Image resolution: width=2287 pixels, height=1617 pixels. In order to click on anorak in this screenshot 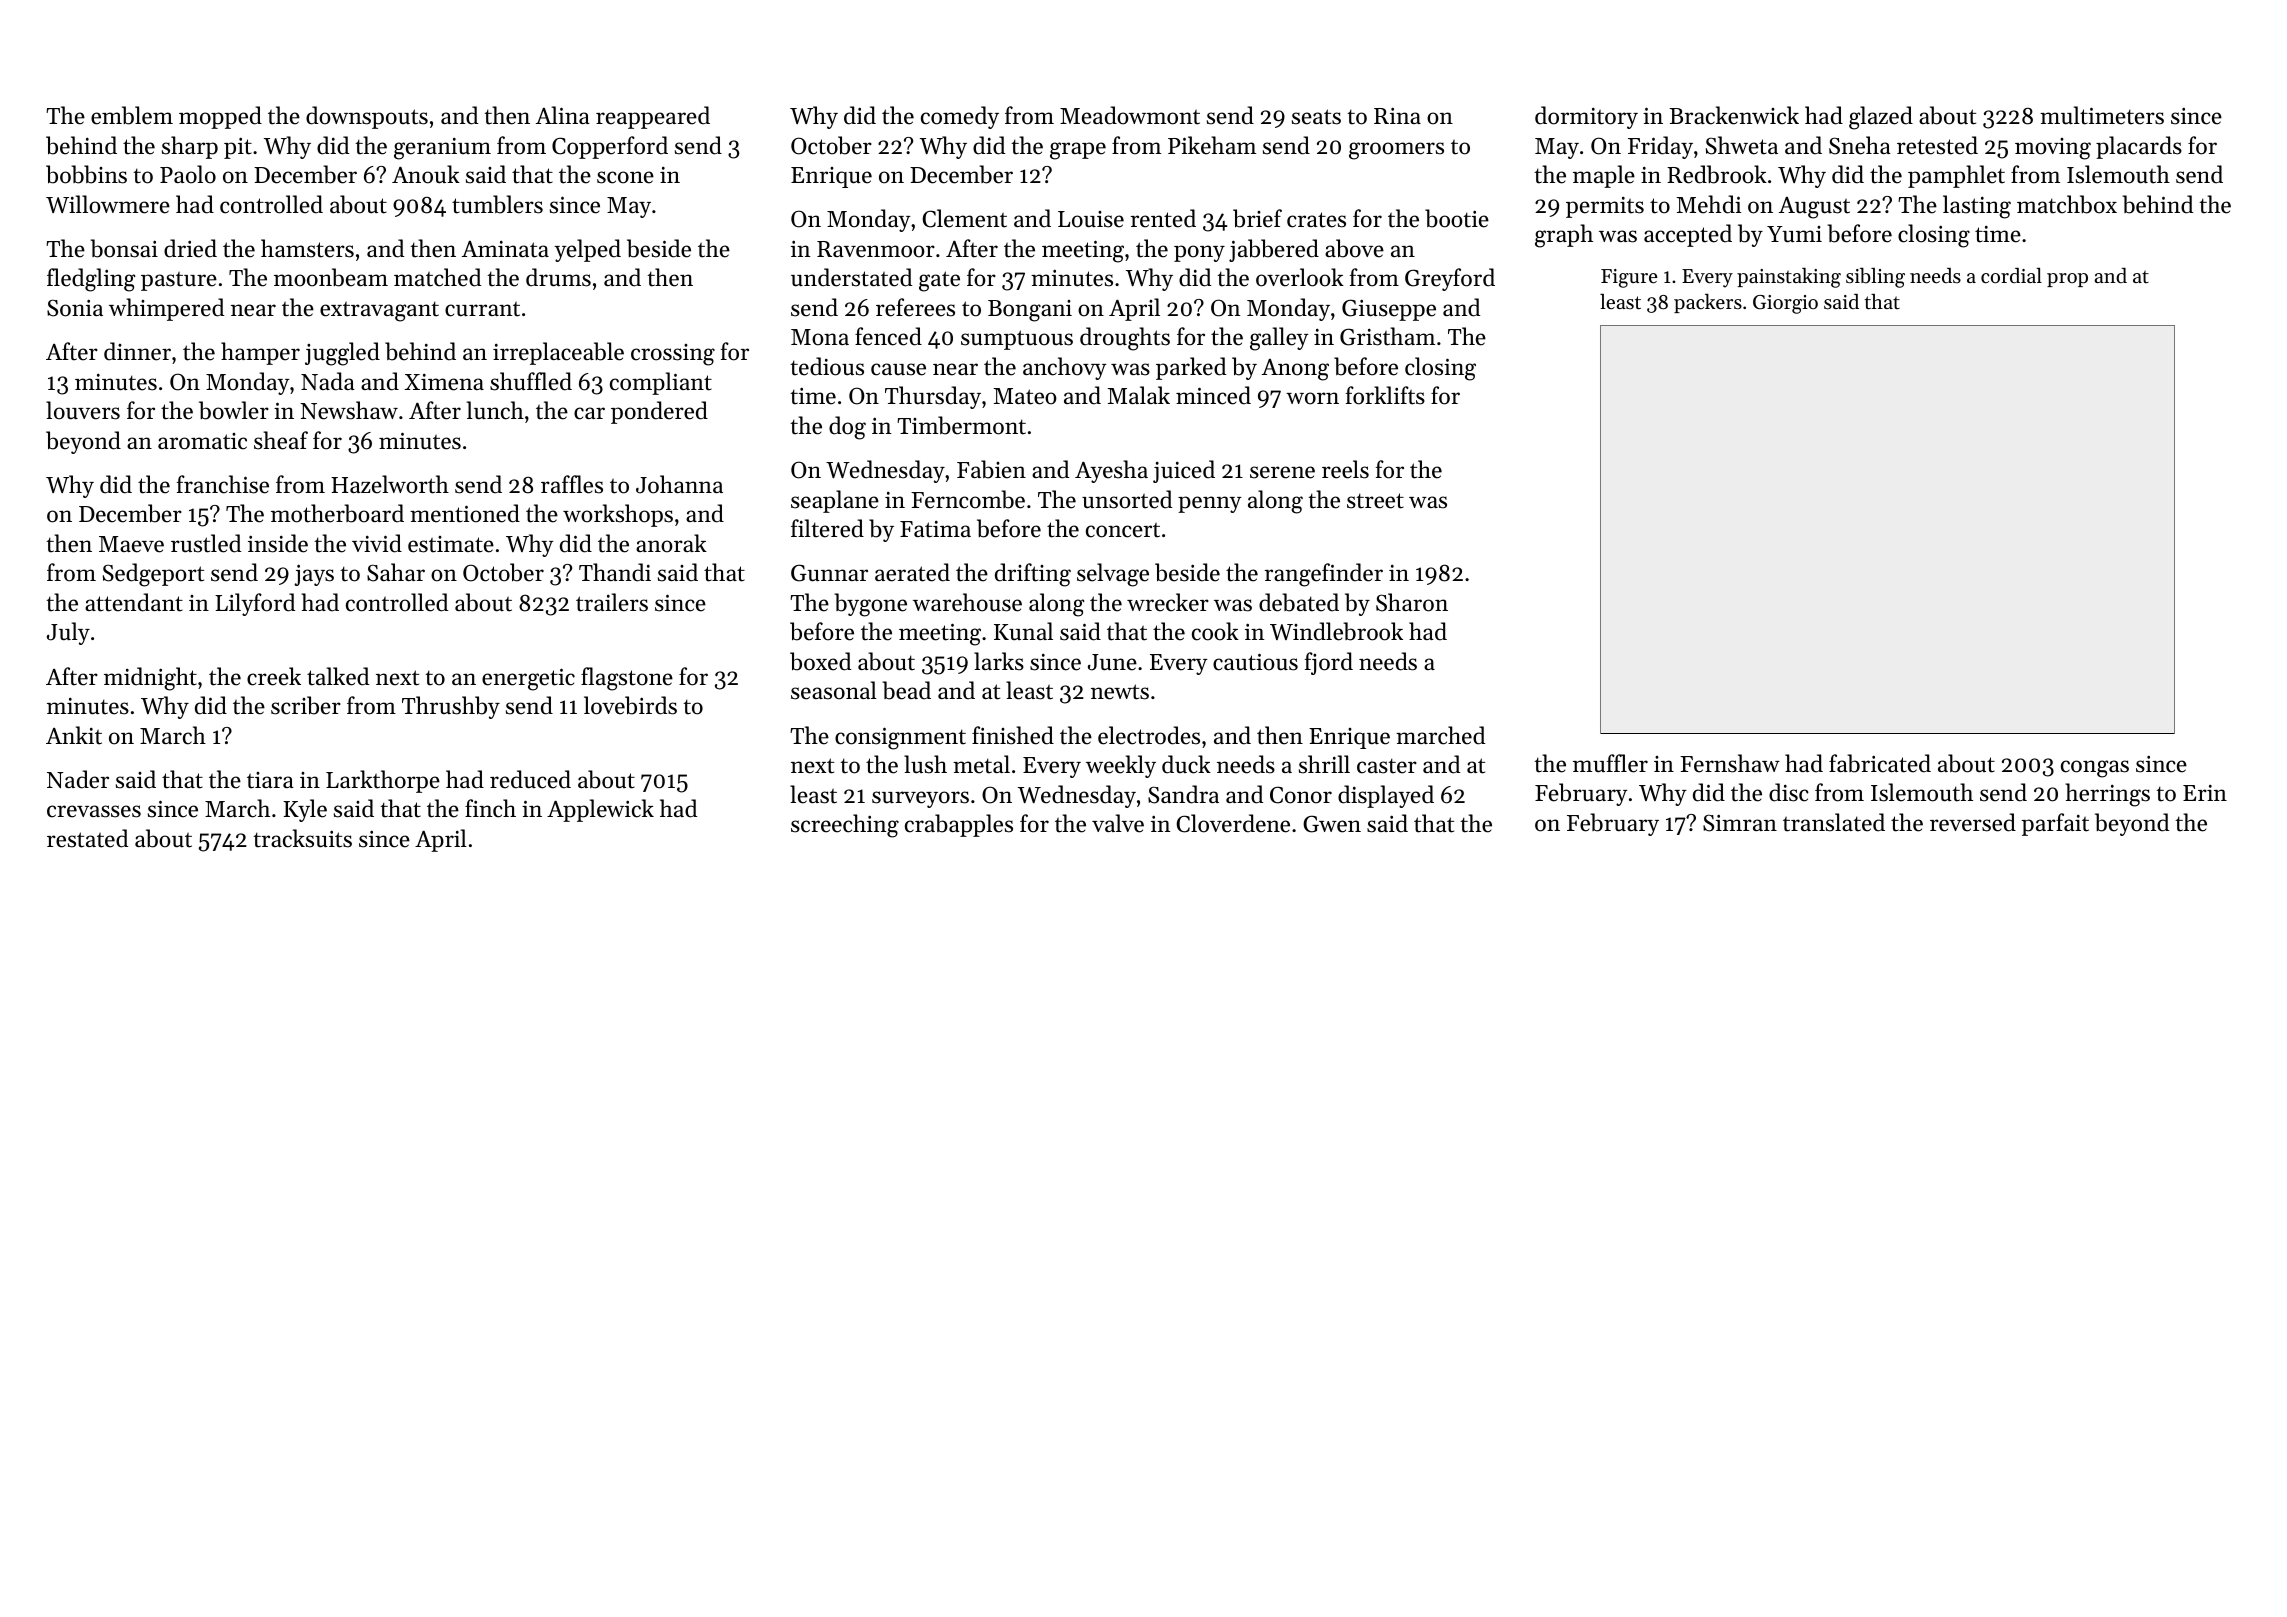, I will do `click(671, 543)`.
